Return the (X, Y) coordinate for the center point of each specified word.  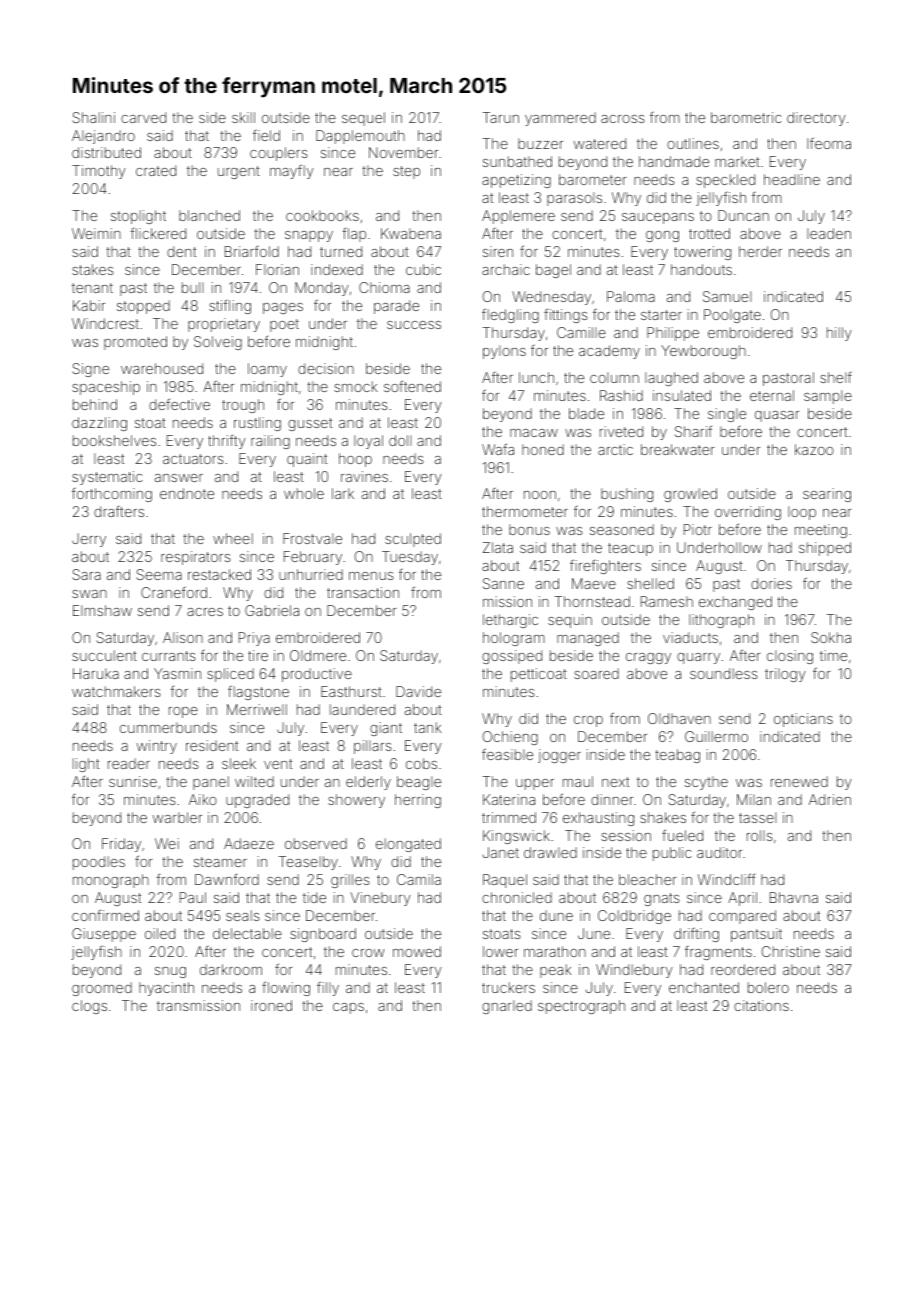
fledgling (510, 315)
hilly (839, 334)
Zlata (498, 547)
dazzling (99, 424)
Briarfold (252, 251)
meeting (821, 531)
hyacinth (166, 989)
